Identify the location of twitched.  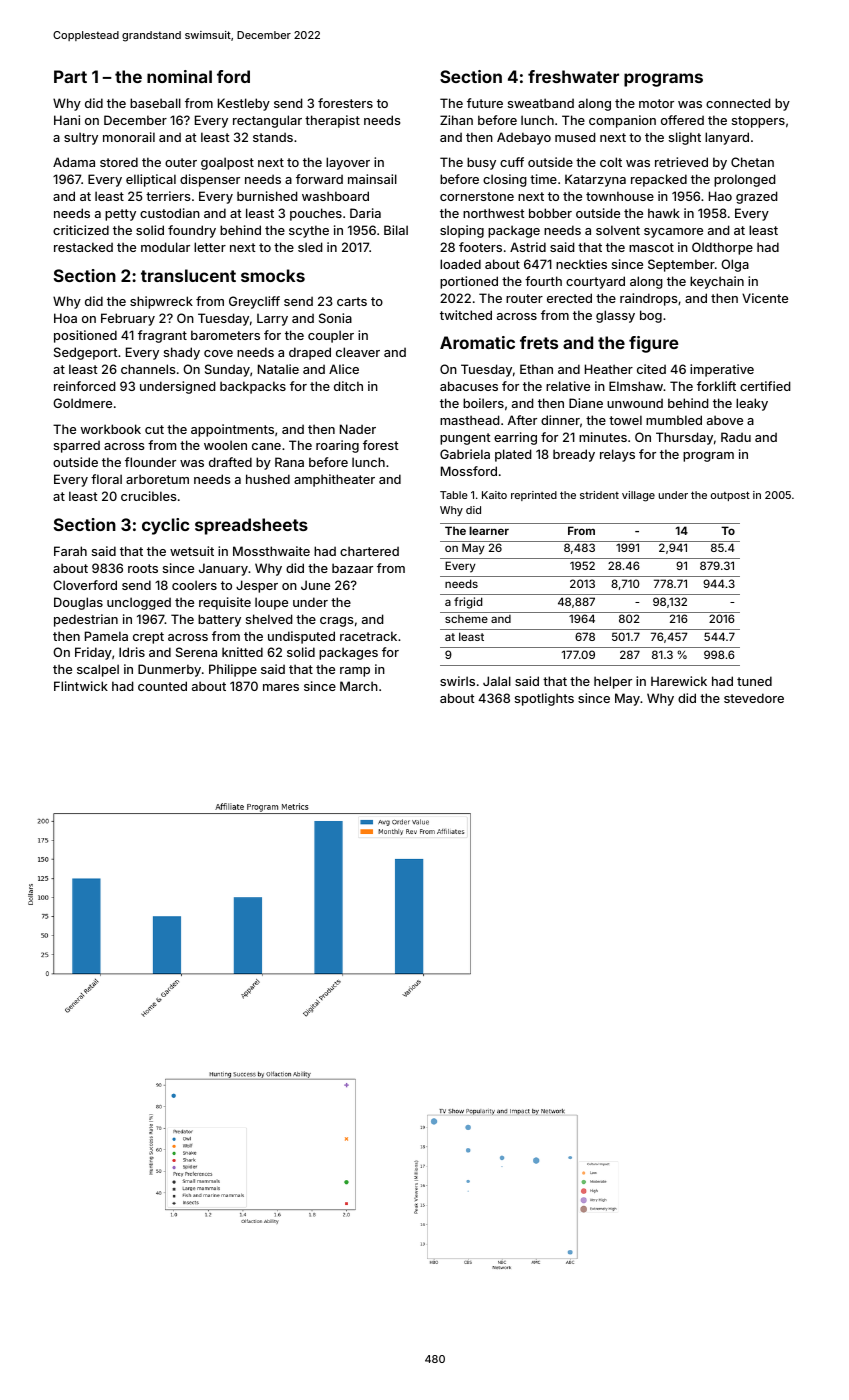
(466, 315).
